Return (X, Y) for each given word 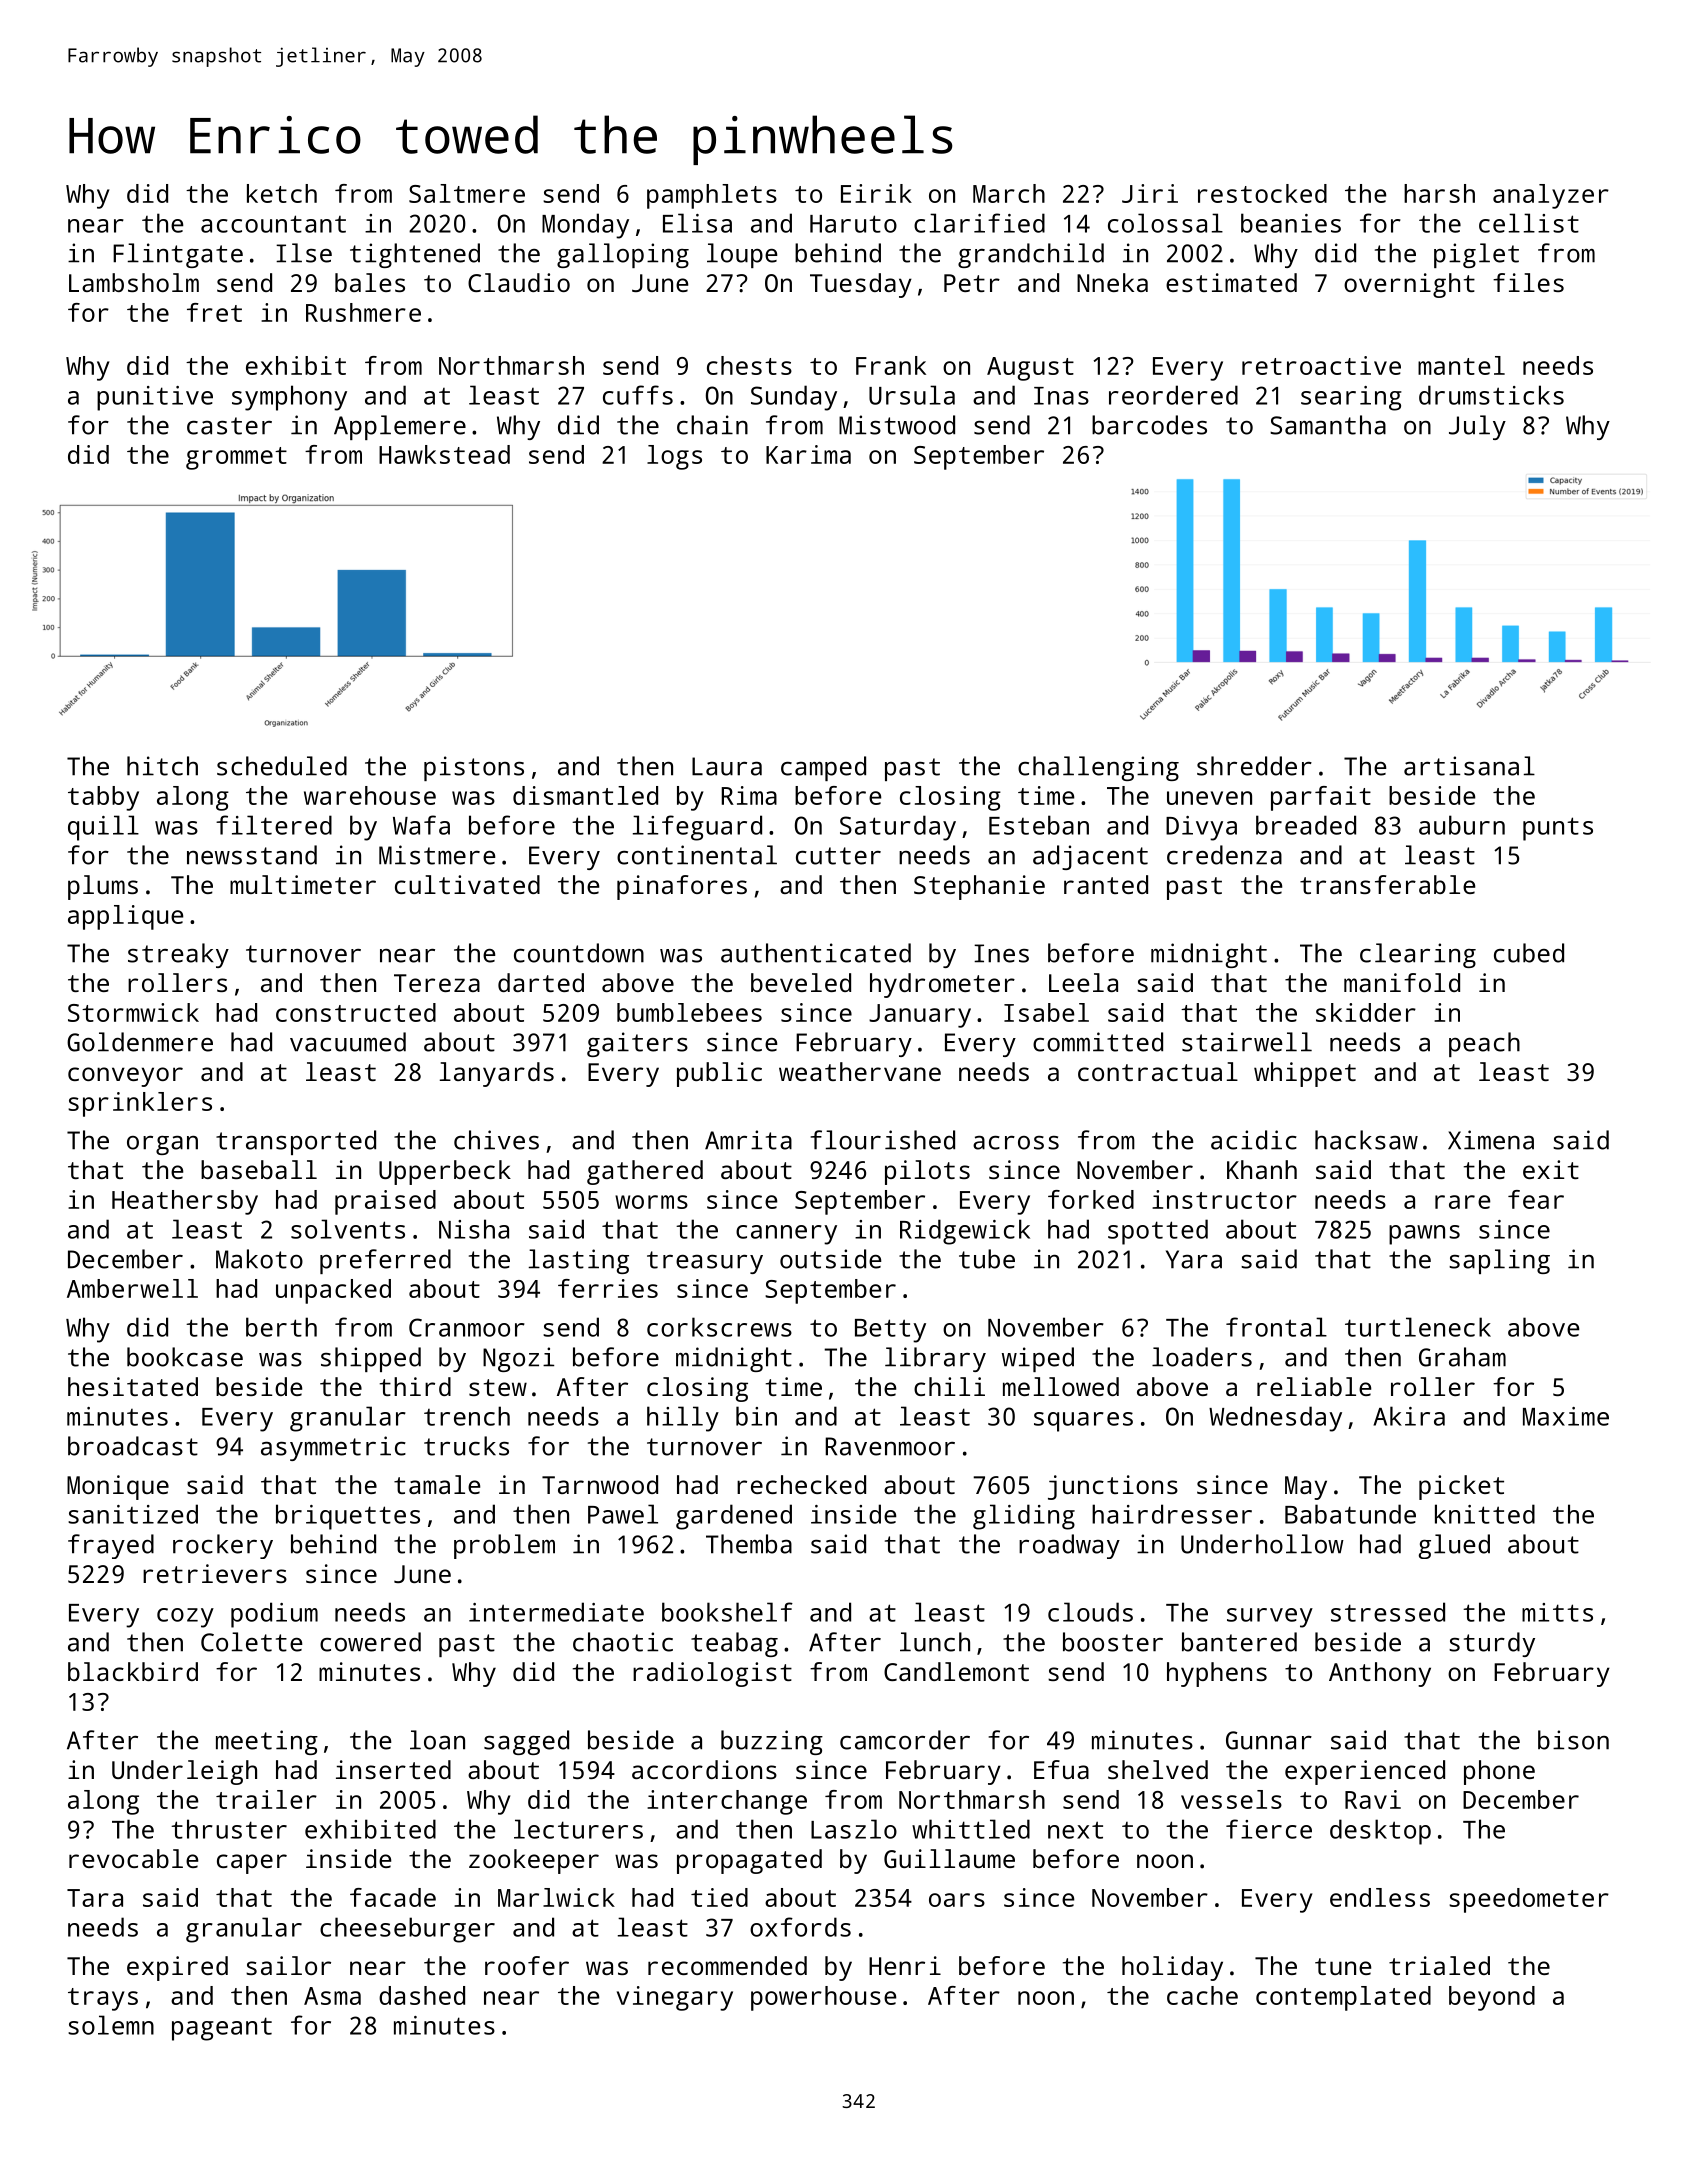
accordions (704, 1769)
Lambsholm (134, 282)
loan (437, 1740)
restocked (1262, 193)
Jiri (1150, 193)
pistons (474, 768)
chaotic (623, 1642)
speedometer (1529, 1900)
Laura (727, 766)
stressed (1388, 1612)
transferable (1387, 884)
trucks (466, 1446)
